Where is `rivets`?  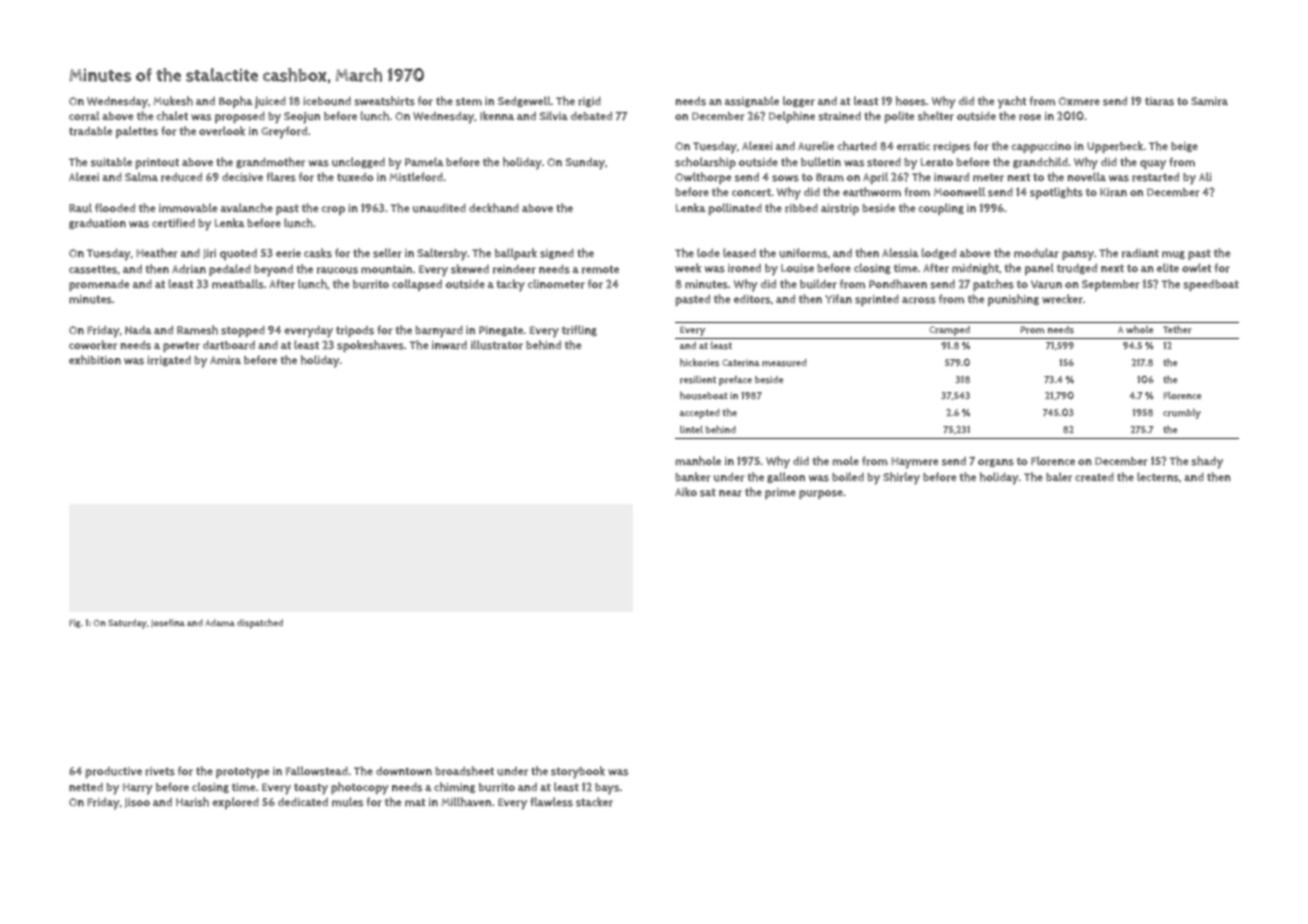 rivets is located at coordinates (160, 771).
